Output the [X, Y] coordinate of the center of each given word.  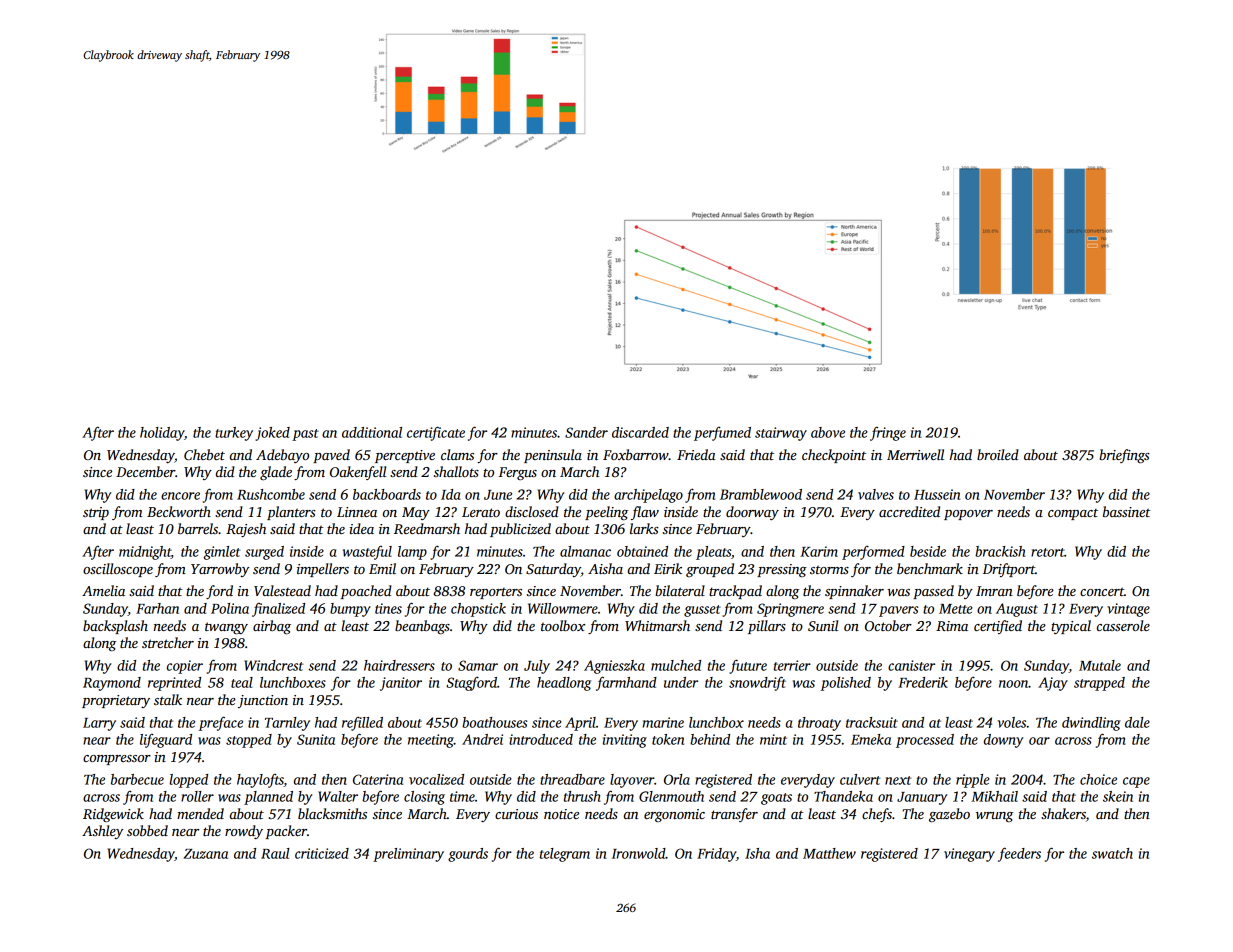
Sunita [316, 739]
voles [1012, 722]
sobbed [147, 830]
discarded [640, 432]
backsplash [115, 627]
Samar [478, 665]
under [681, 682]
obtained [642, 551]
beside [928, 551]
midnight [145, 553]
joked [272, 434]
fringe [888, 433]
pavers [898, 611]
